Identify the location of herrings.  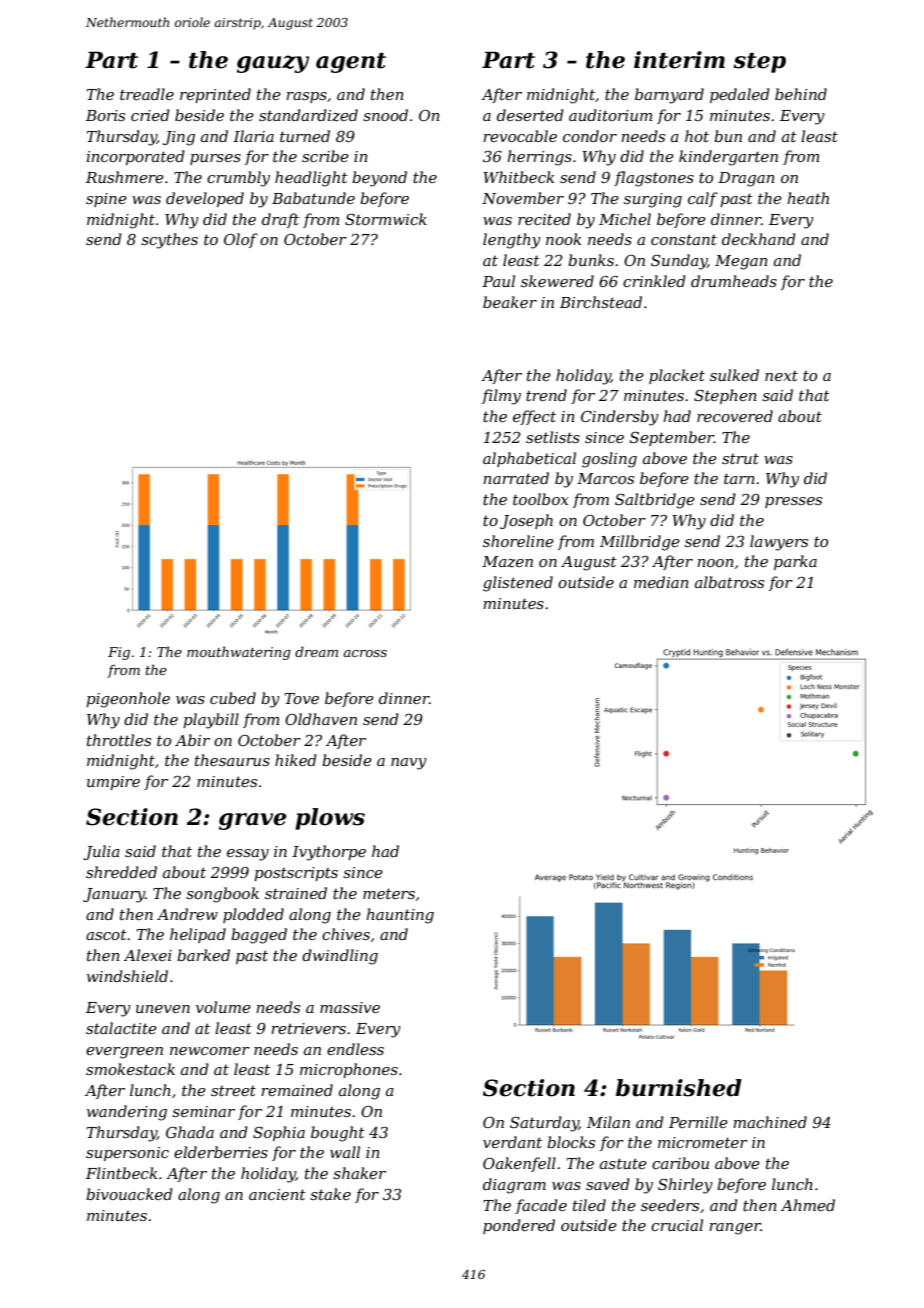
(539, 158).
